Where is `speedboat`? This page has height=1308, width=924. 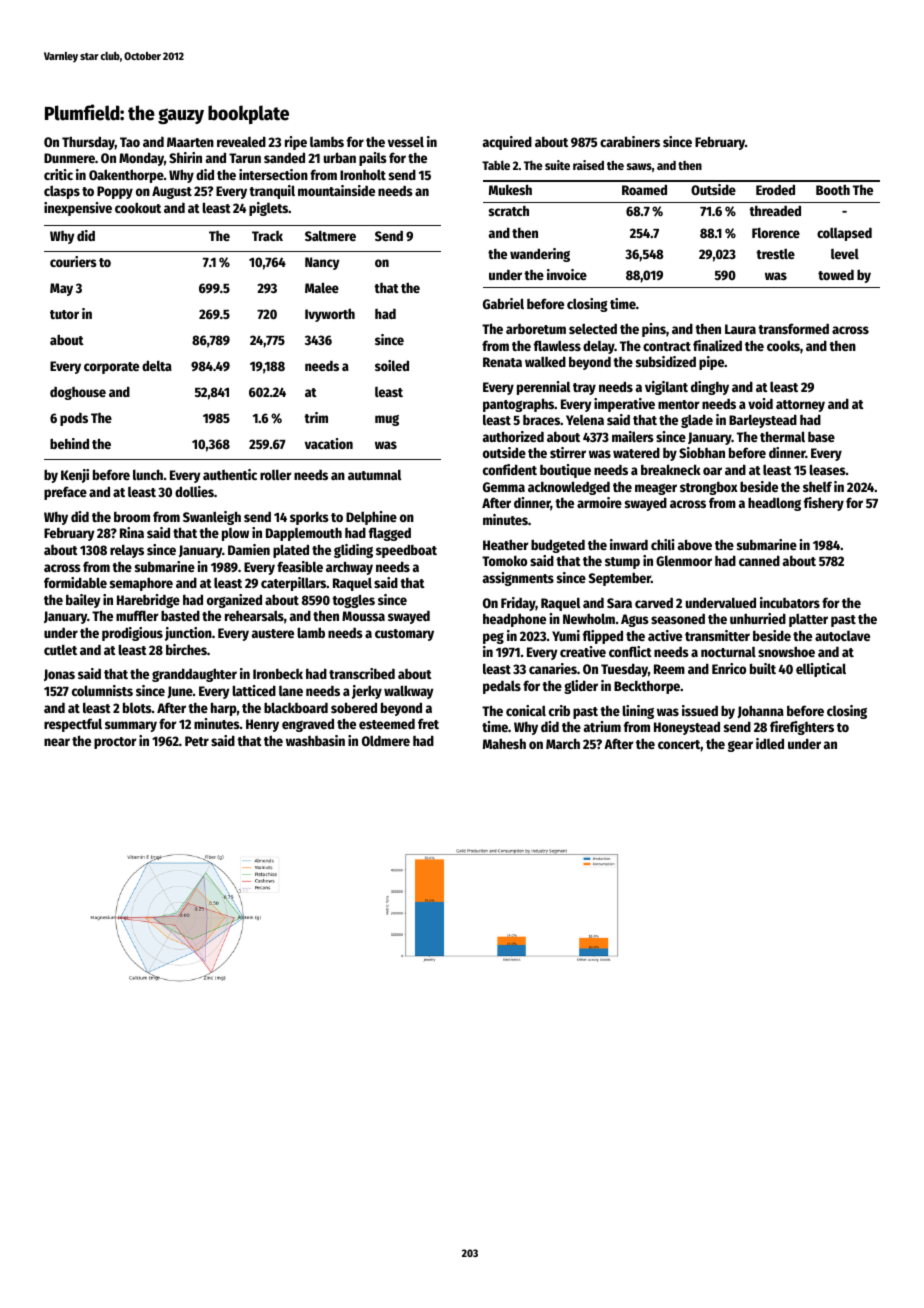
speedboat is located at coordinates (406, 551).
